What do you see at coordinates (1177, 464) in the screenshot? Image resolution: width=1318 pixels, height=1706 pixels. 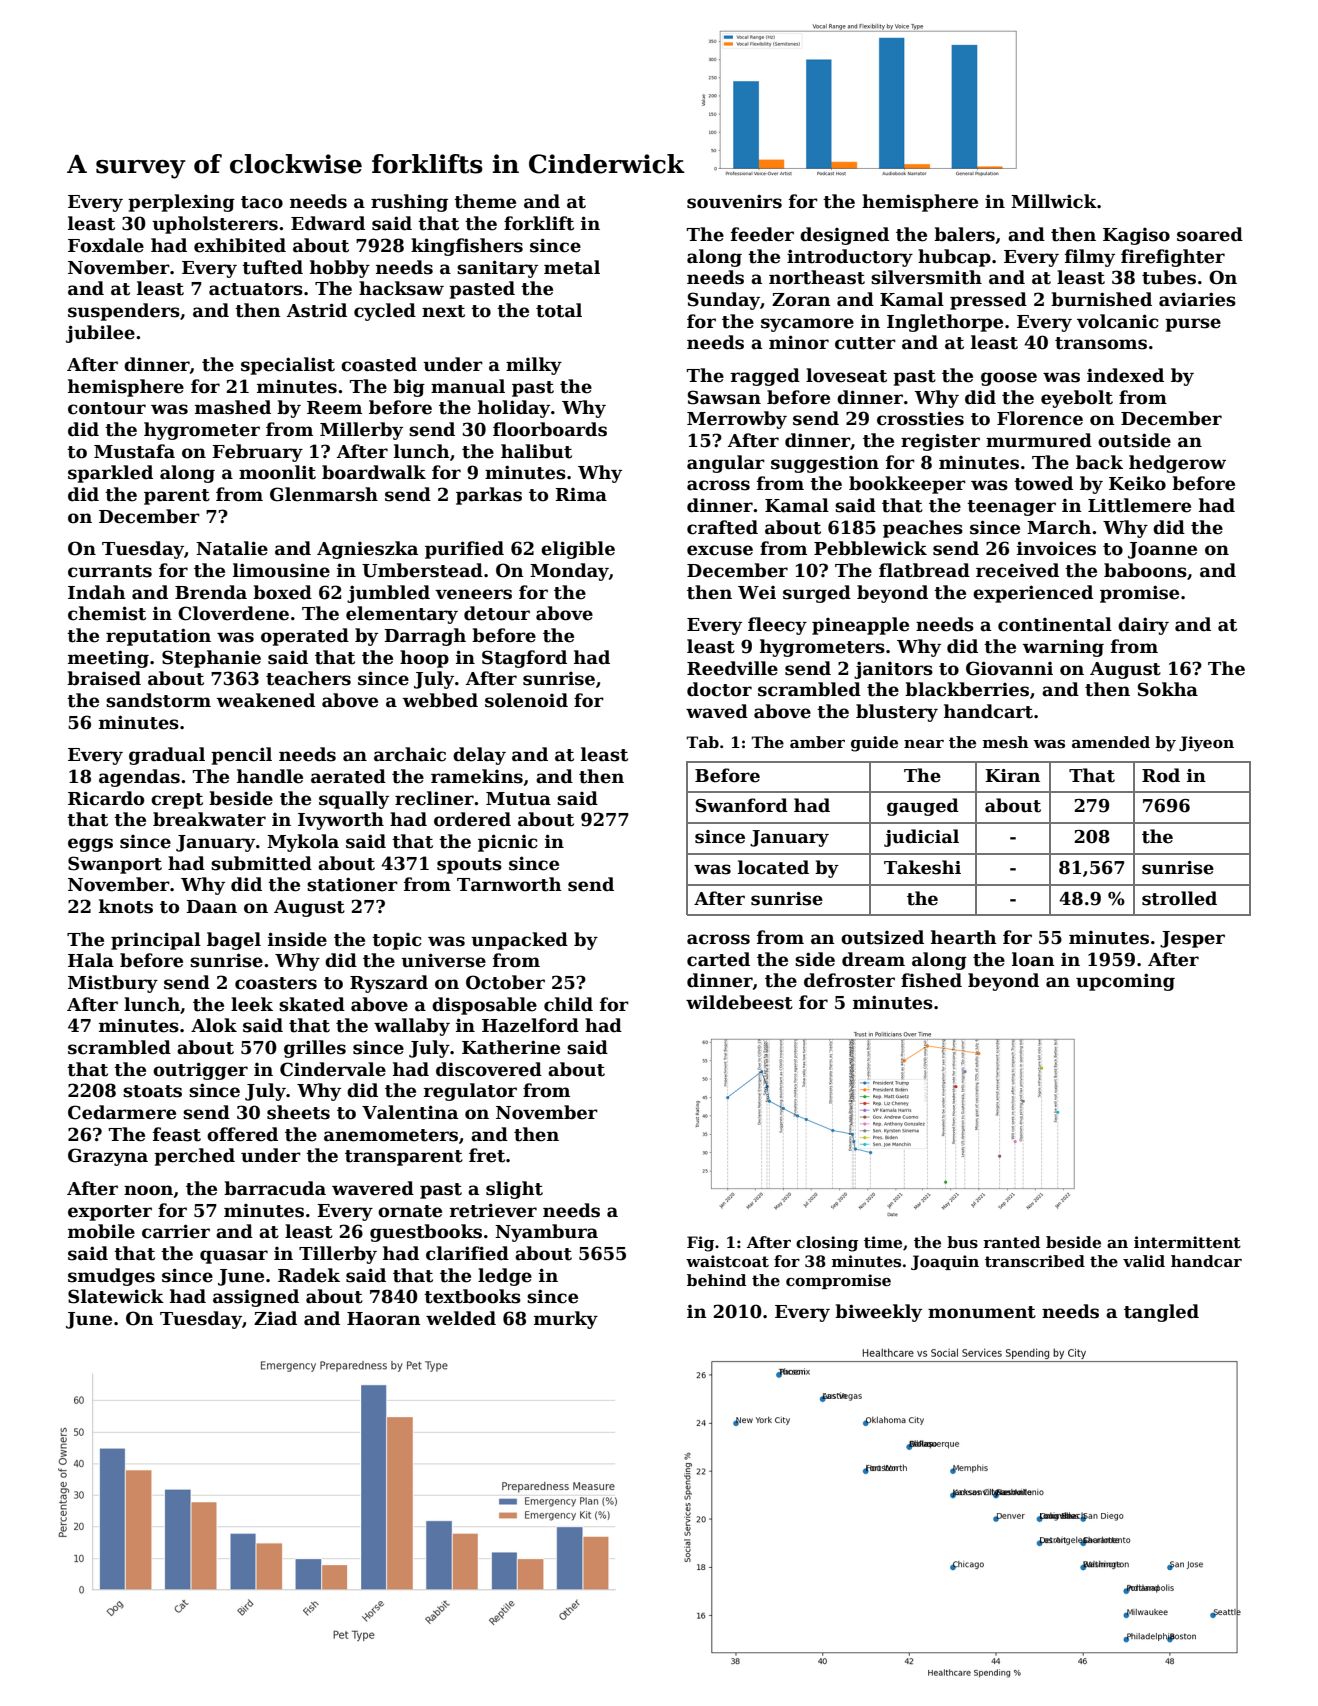 I see `hedgerow` at bounding box center [1177, 464].
